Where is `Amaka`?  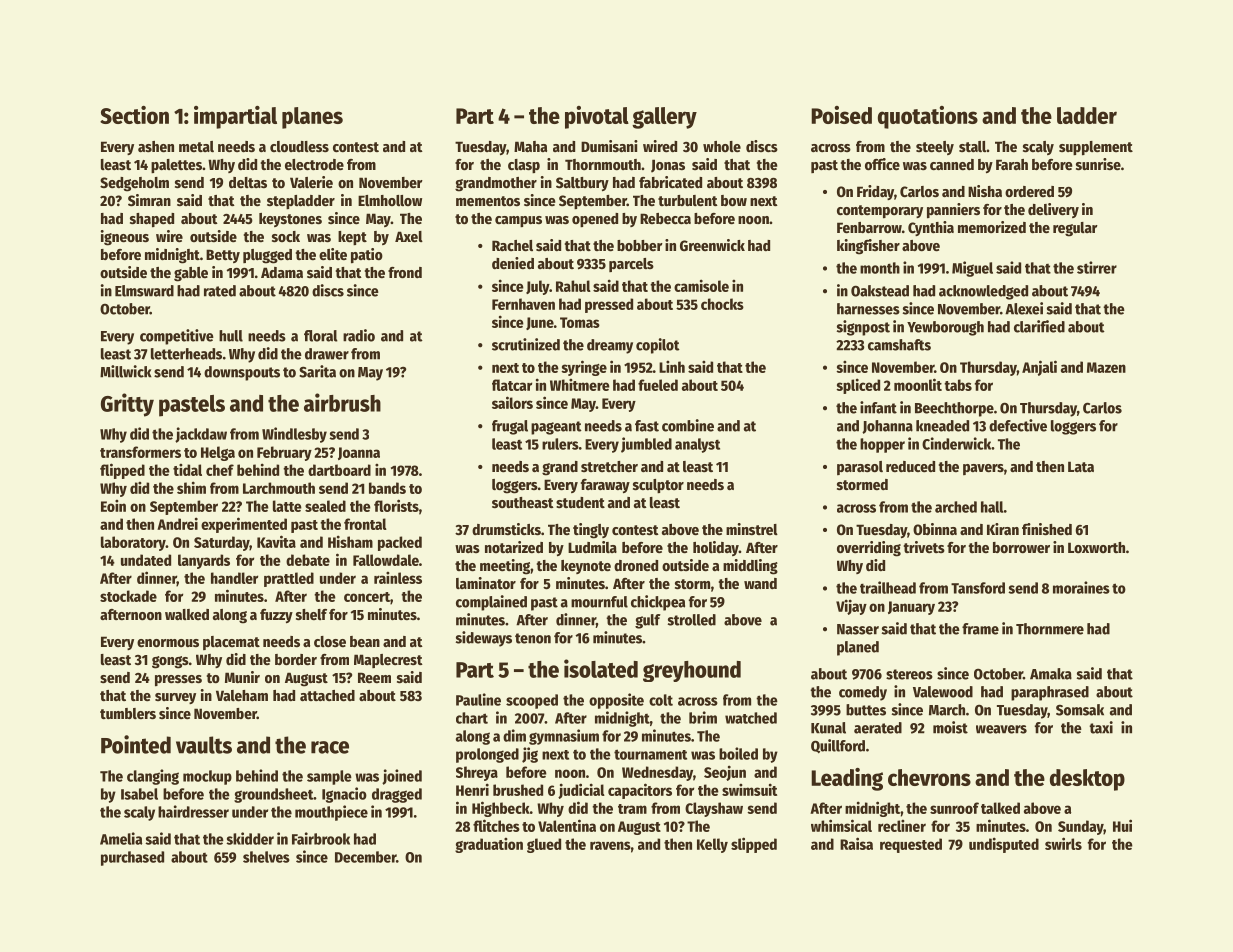
Amaka is located at coordinates (1051, 674).
